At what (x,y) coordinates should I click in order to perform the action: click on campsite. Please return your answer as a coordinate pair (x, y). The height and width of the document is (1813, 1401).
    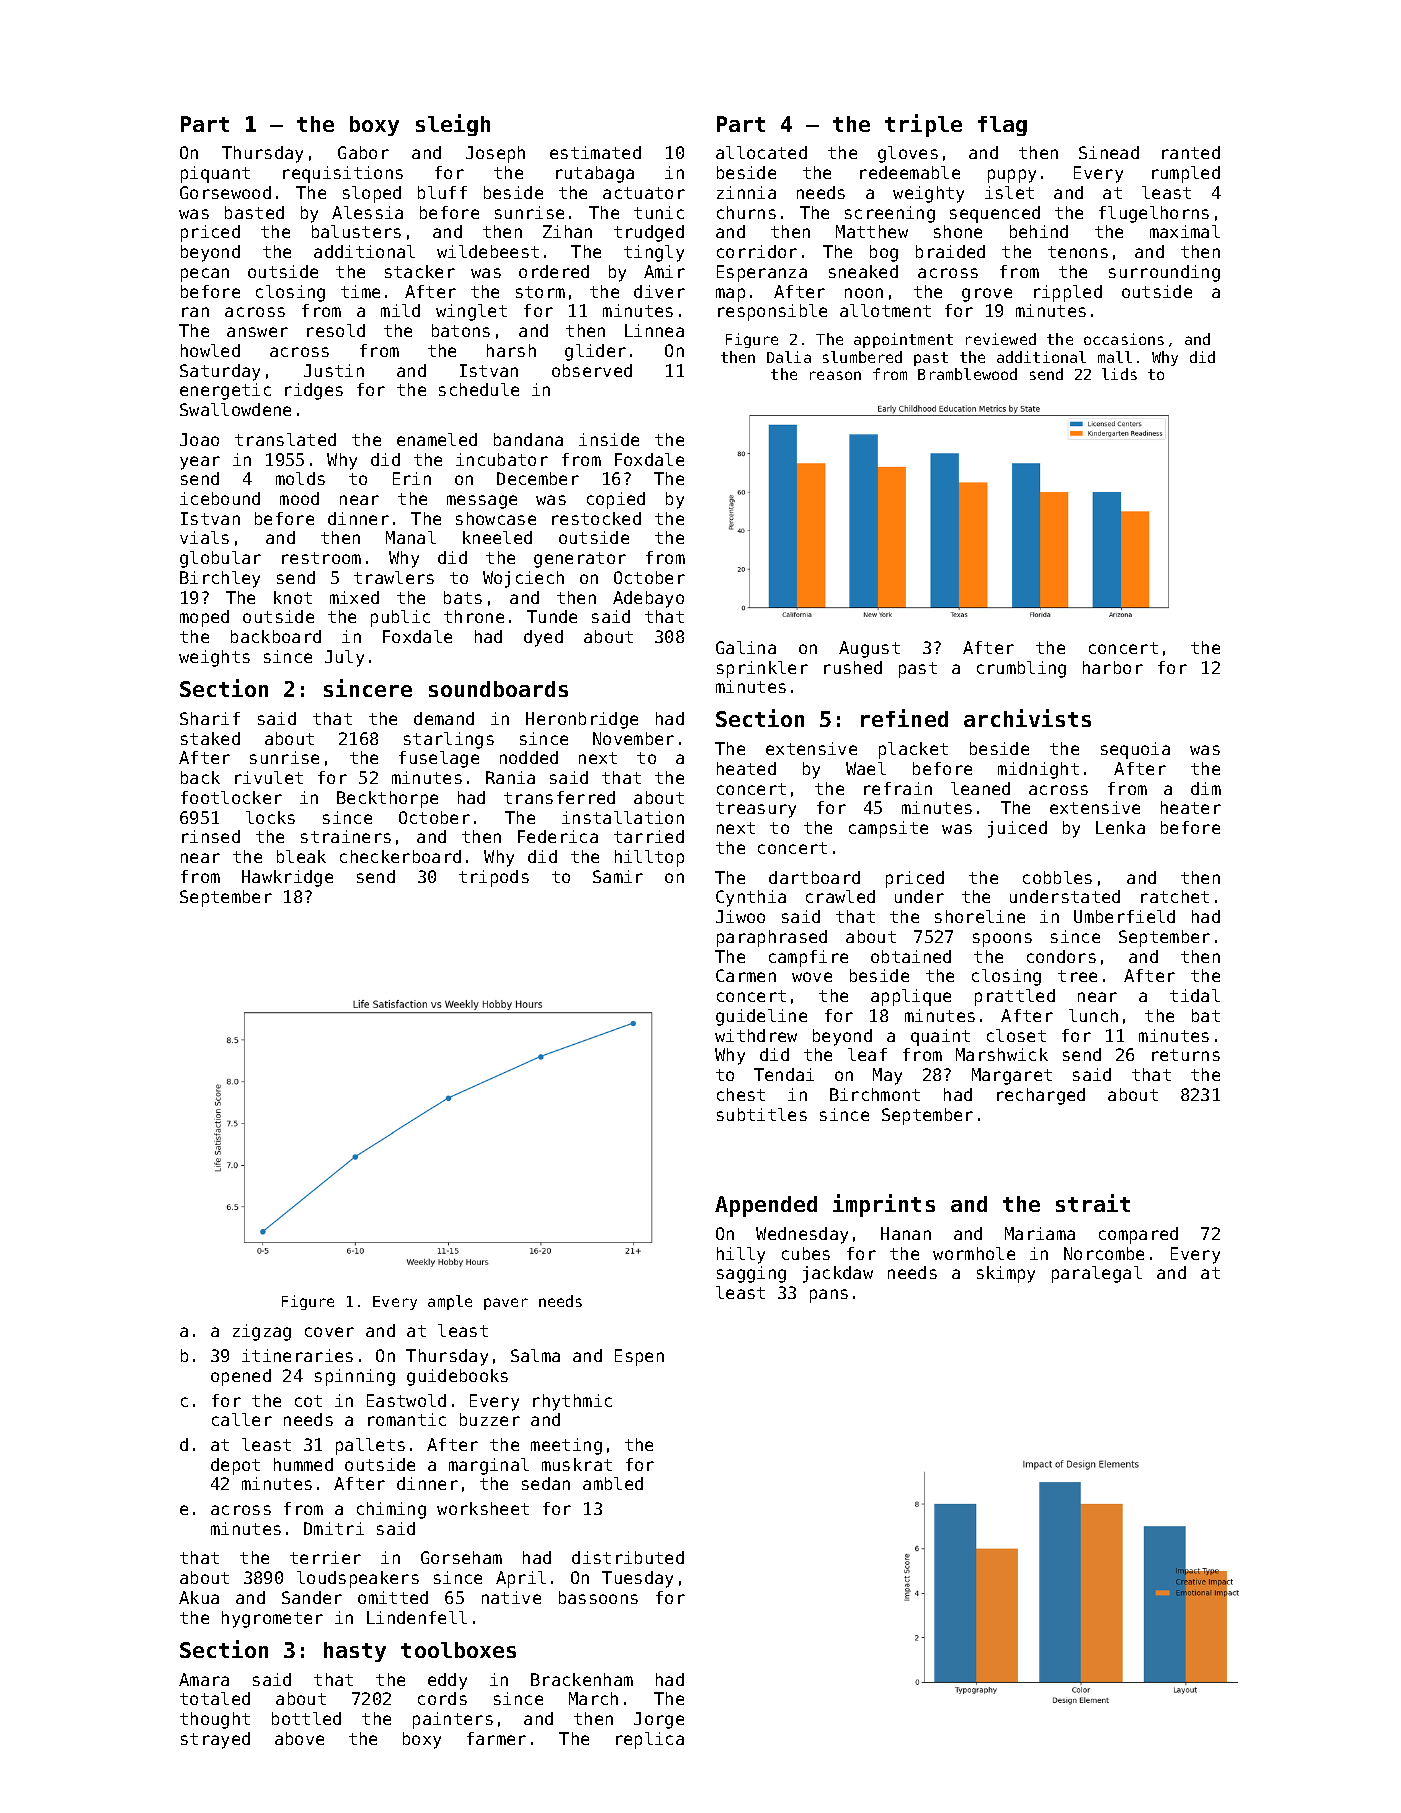
    Looking at the image, I should click on (888, 829).
